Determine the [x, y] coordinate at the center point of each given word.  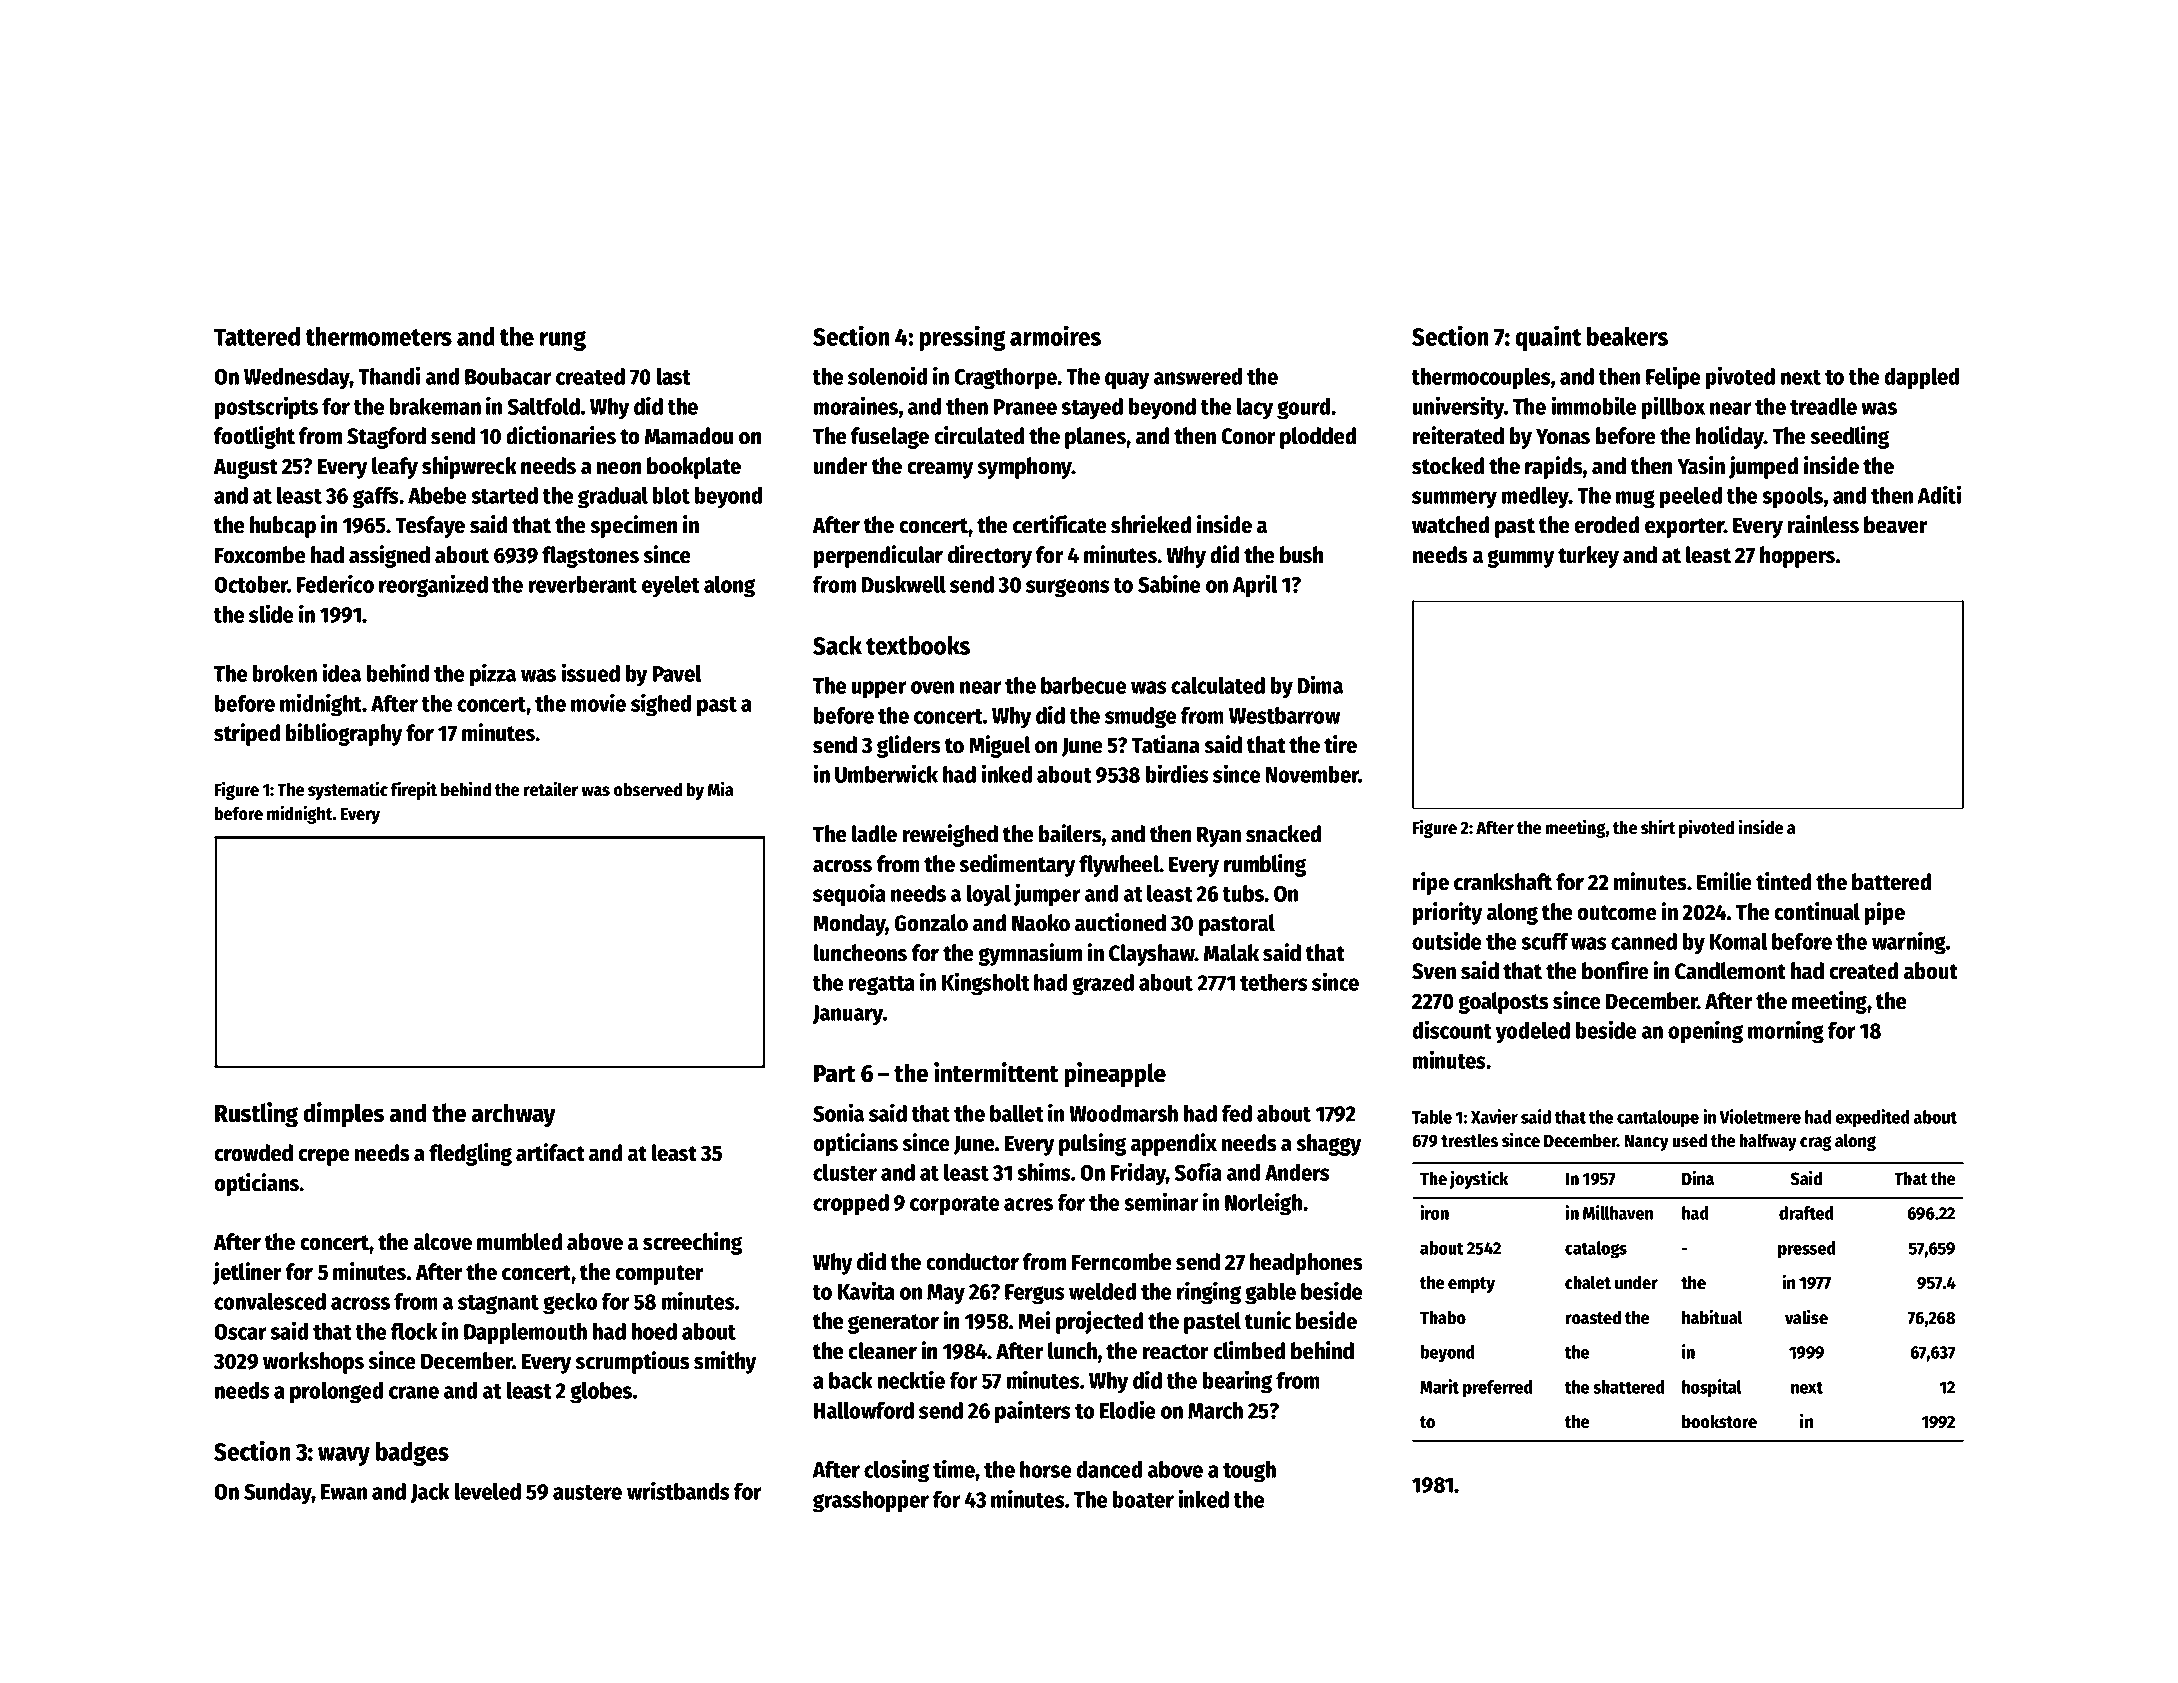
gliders [909, 746]
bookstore [1719, 1421]
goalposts [1503, 1003]
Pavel [677, 673]
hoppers [1797, 557]
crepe [324, 1157]
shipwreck [469, 467]
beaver [1896, 525]
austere [587, 1492]
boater [1143, 1499]
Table [1432, 1117]
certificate [1060, 524]
